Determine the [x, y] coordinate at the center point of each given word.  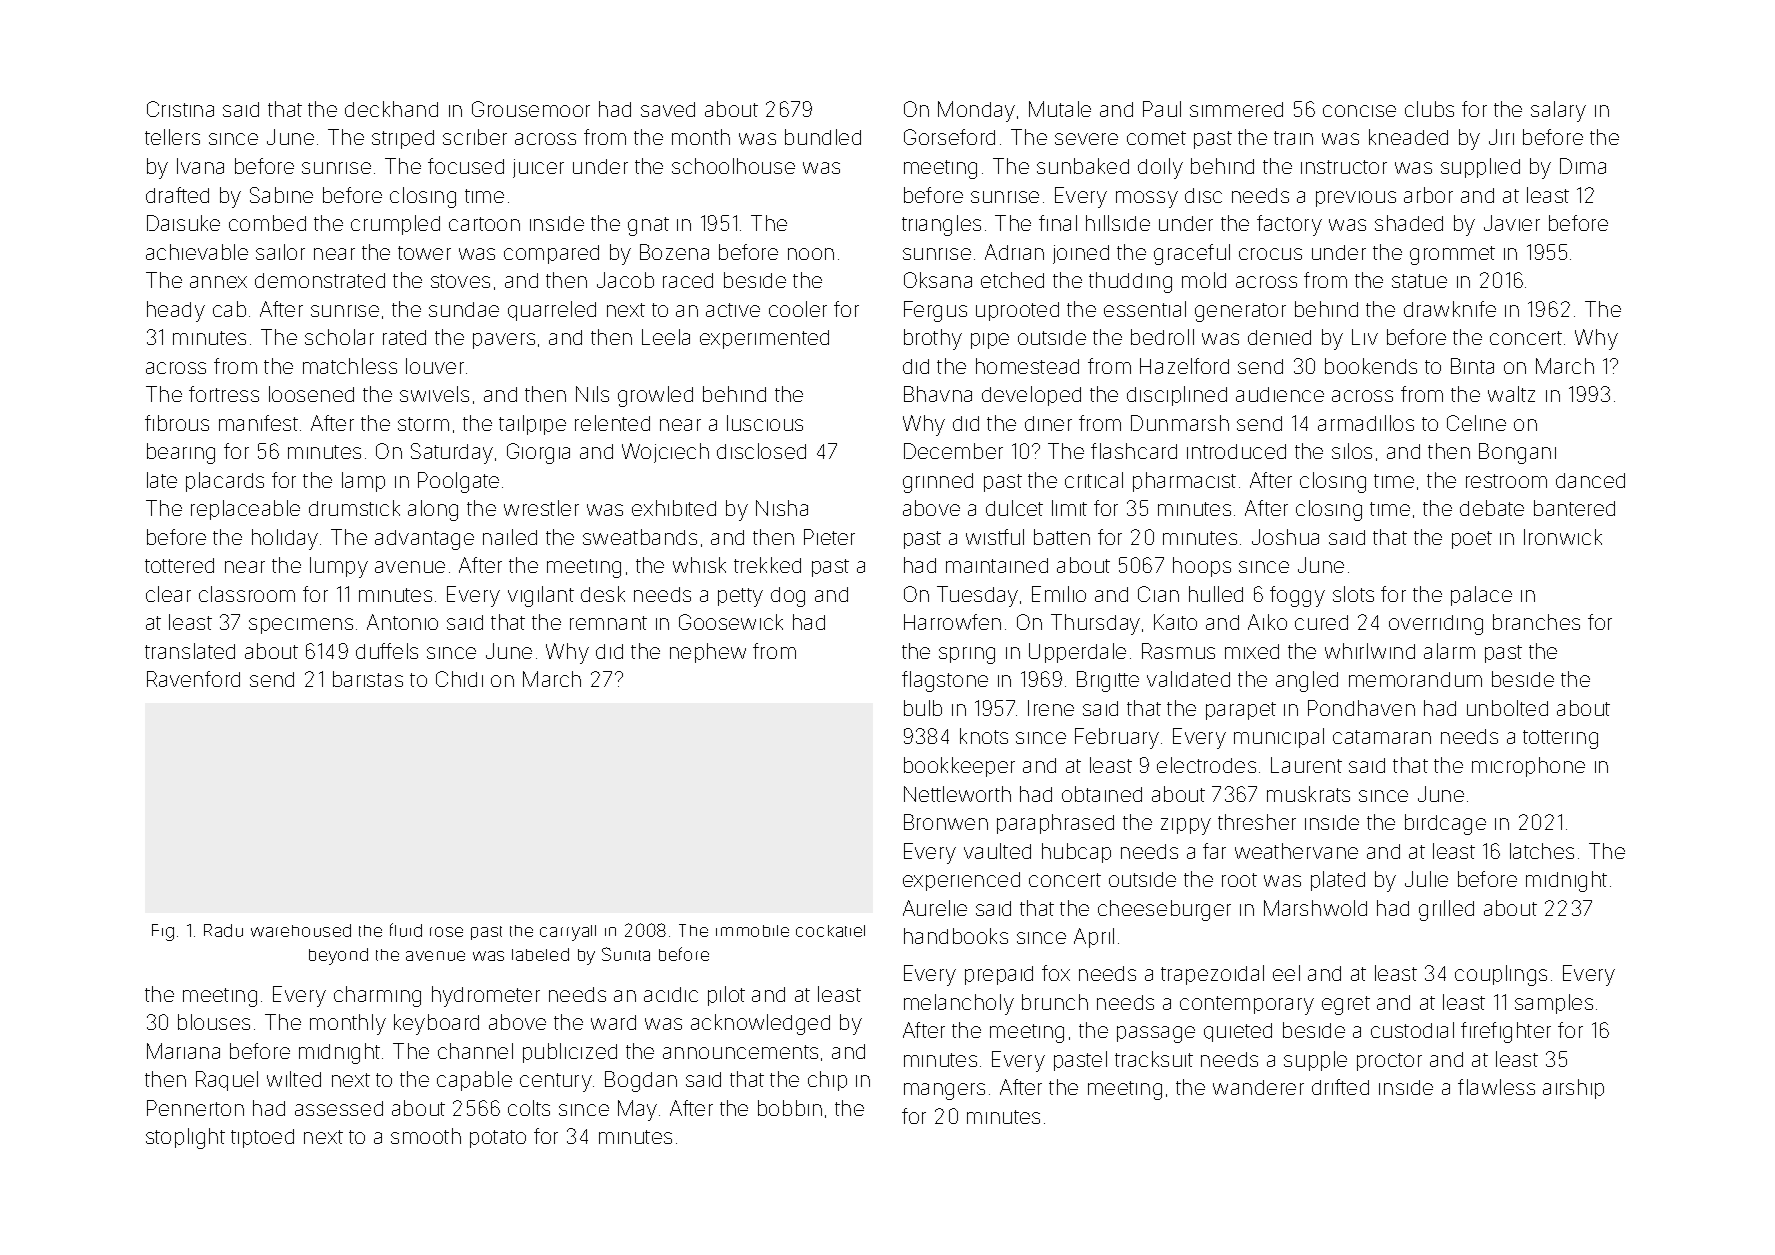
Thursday [1095, 624]
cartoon [484, 224]
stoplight [185, 1138]
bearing [181, 453]
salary [1558, 111]
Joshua [1285, 537]
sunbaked [1083, 166]
